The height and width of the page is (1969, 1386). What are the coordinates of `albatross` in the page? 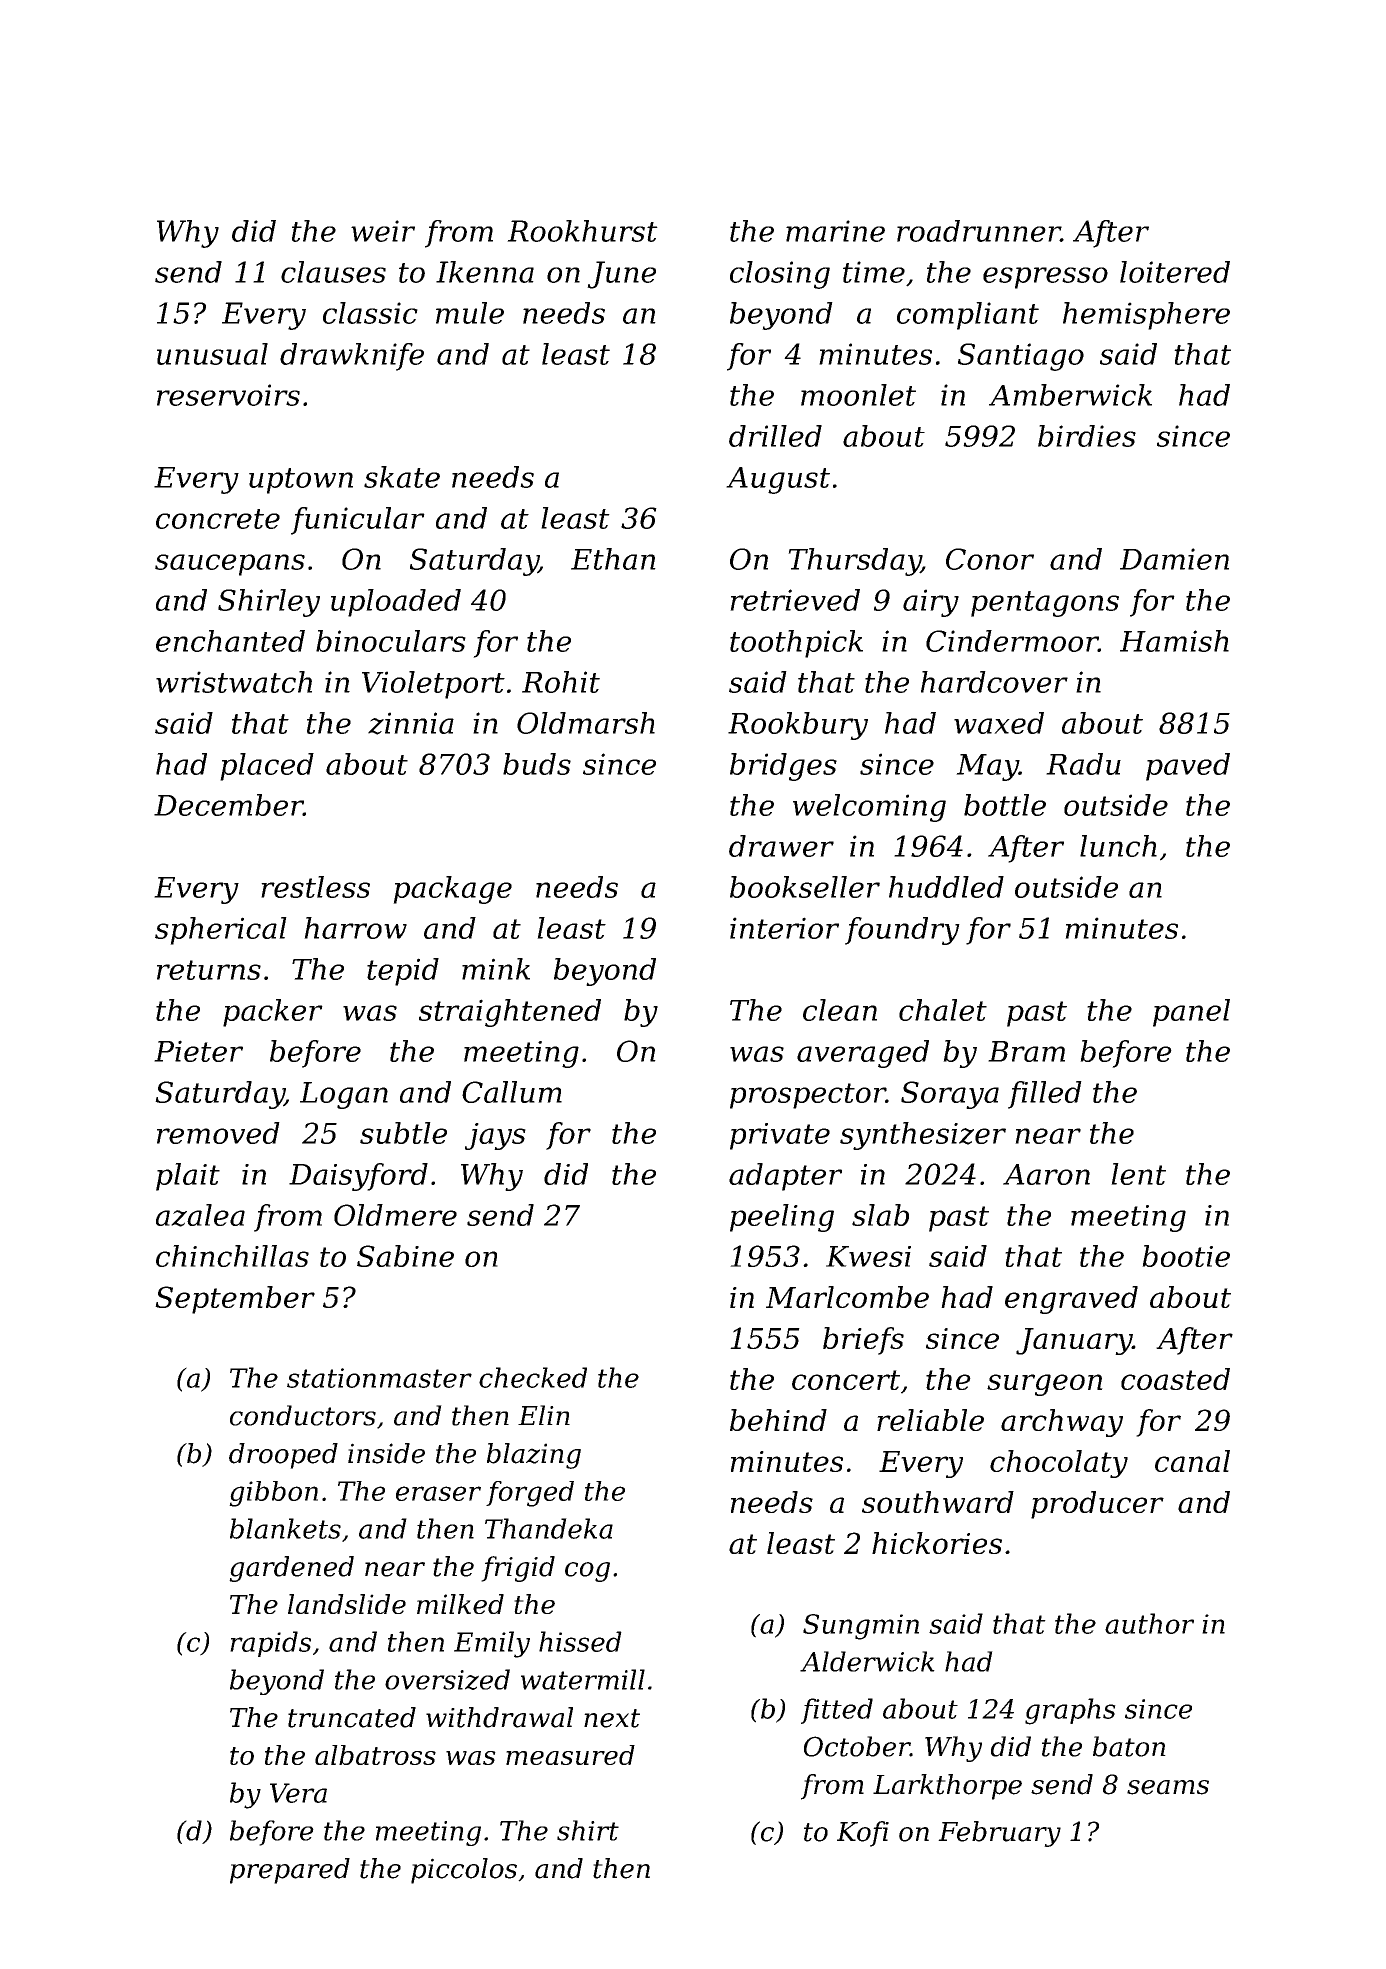 It's located at (375, 1755).
